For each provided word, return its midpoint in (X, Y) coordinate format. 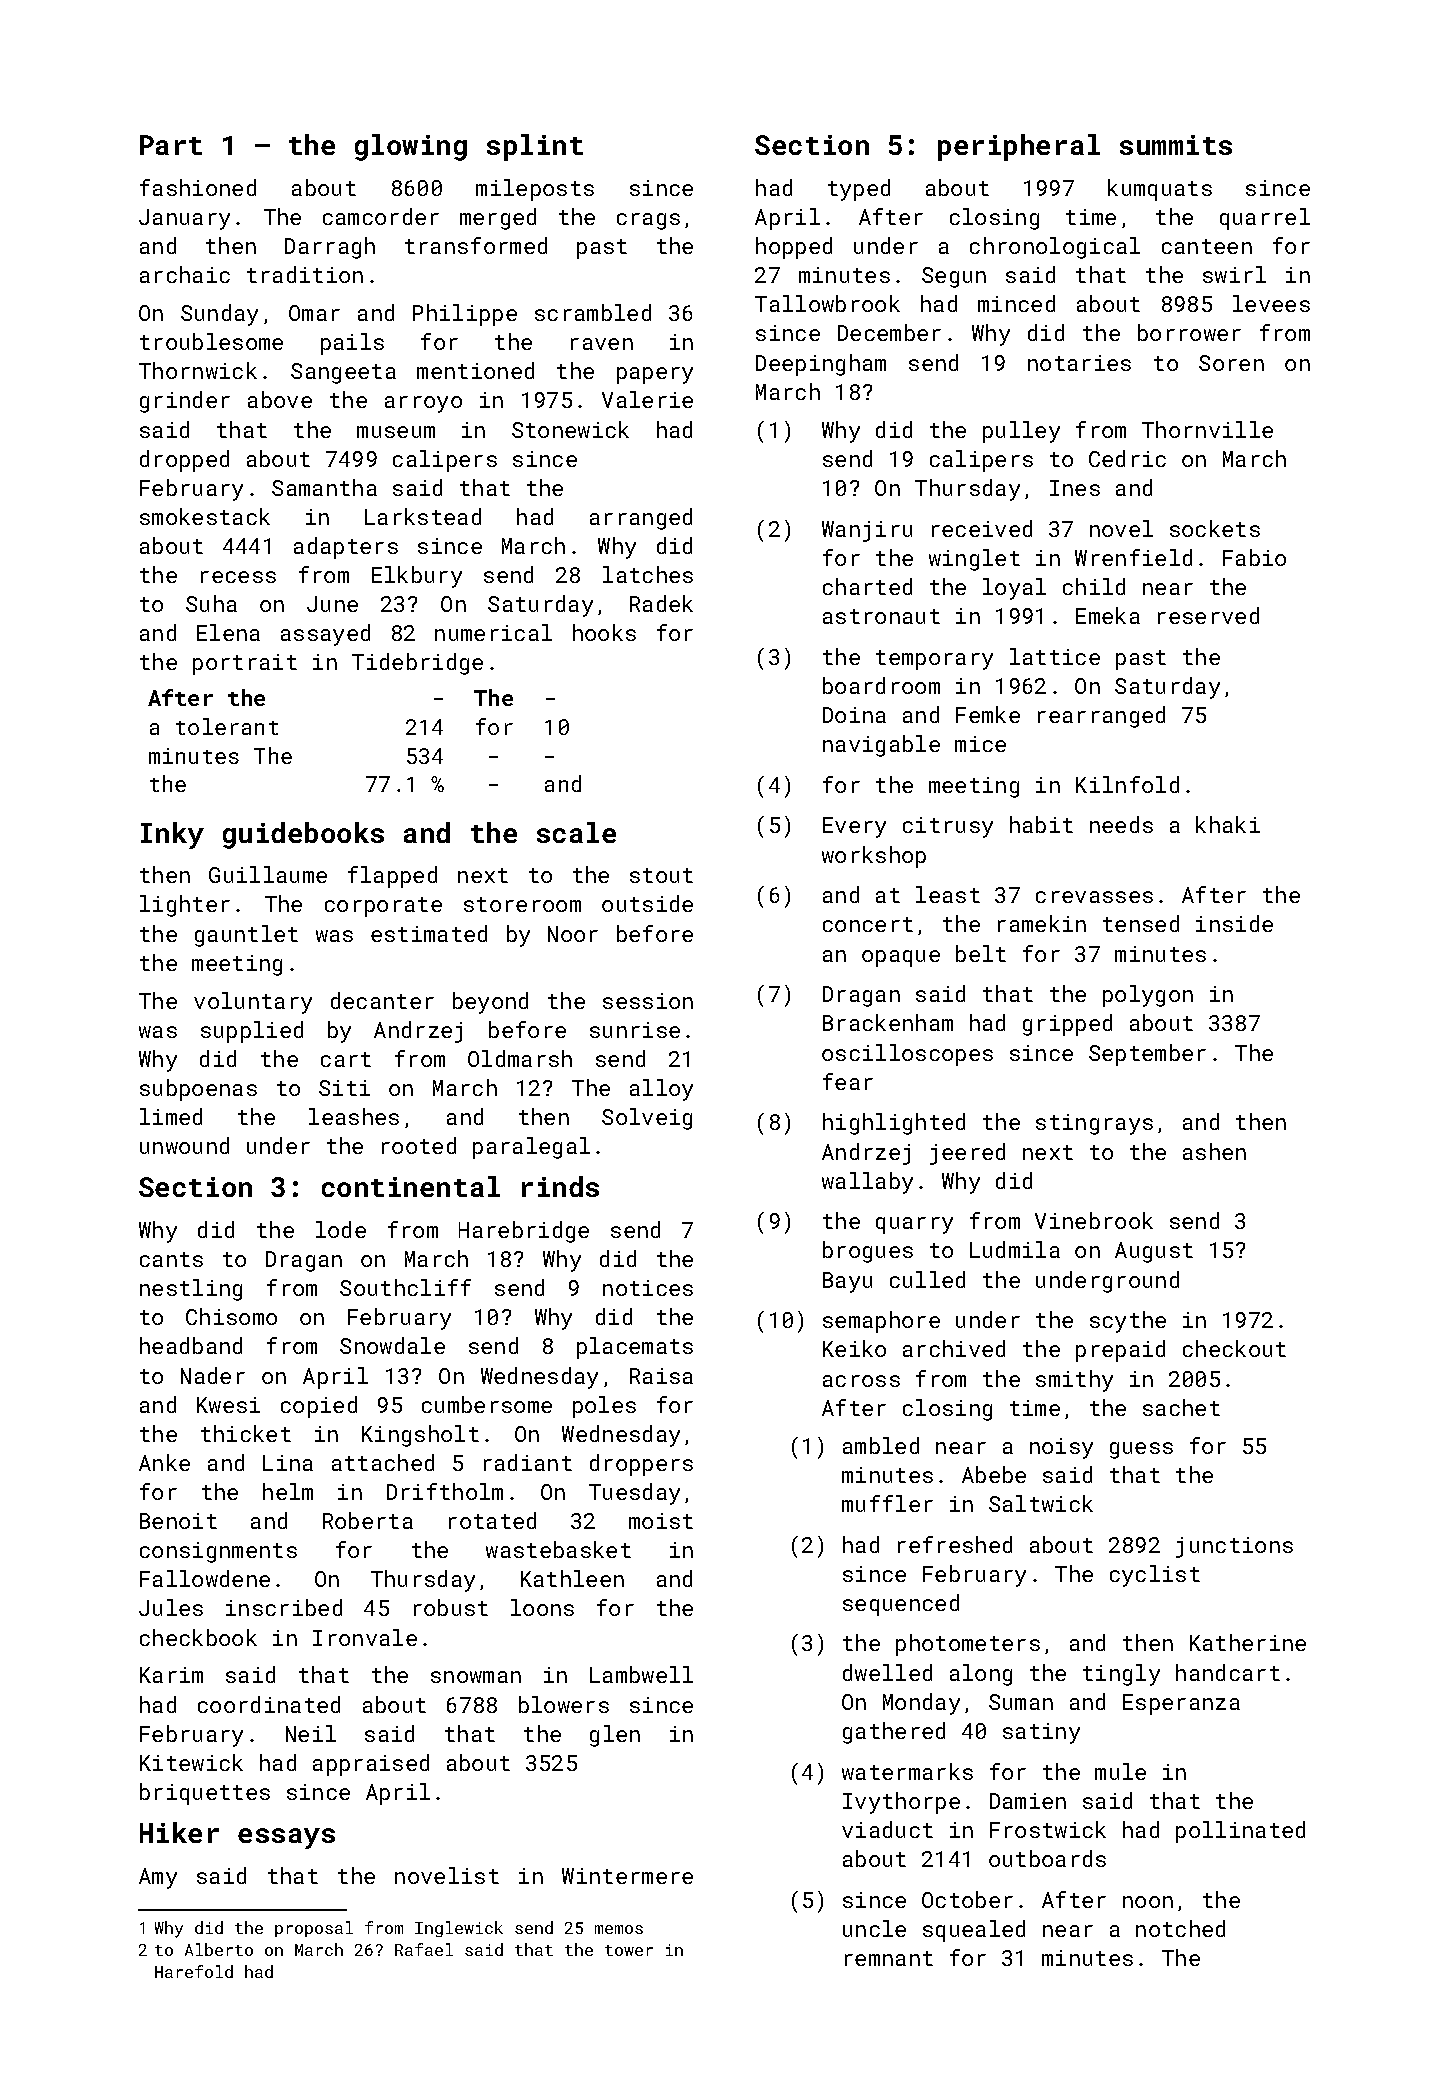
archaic (185, 274)
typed (859, 190)
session (648, 1001)
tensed (1141, 923)
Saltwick (1041, 1503)
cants (171, 1259)
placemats (635, 1348)
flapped (392, 877)
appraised (371, 1765)
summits (1176, 145)
